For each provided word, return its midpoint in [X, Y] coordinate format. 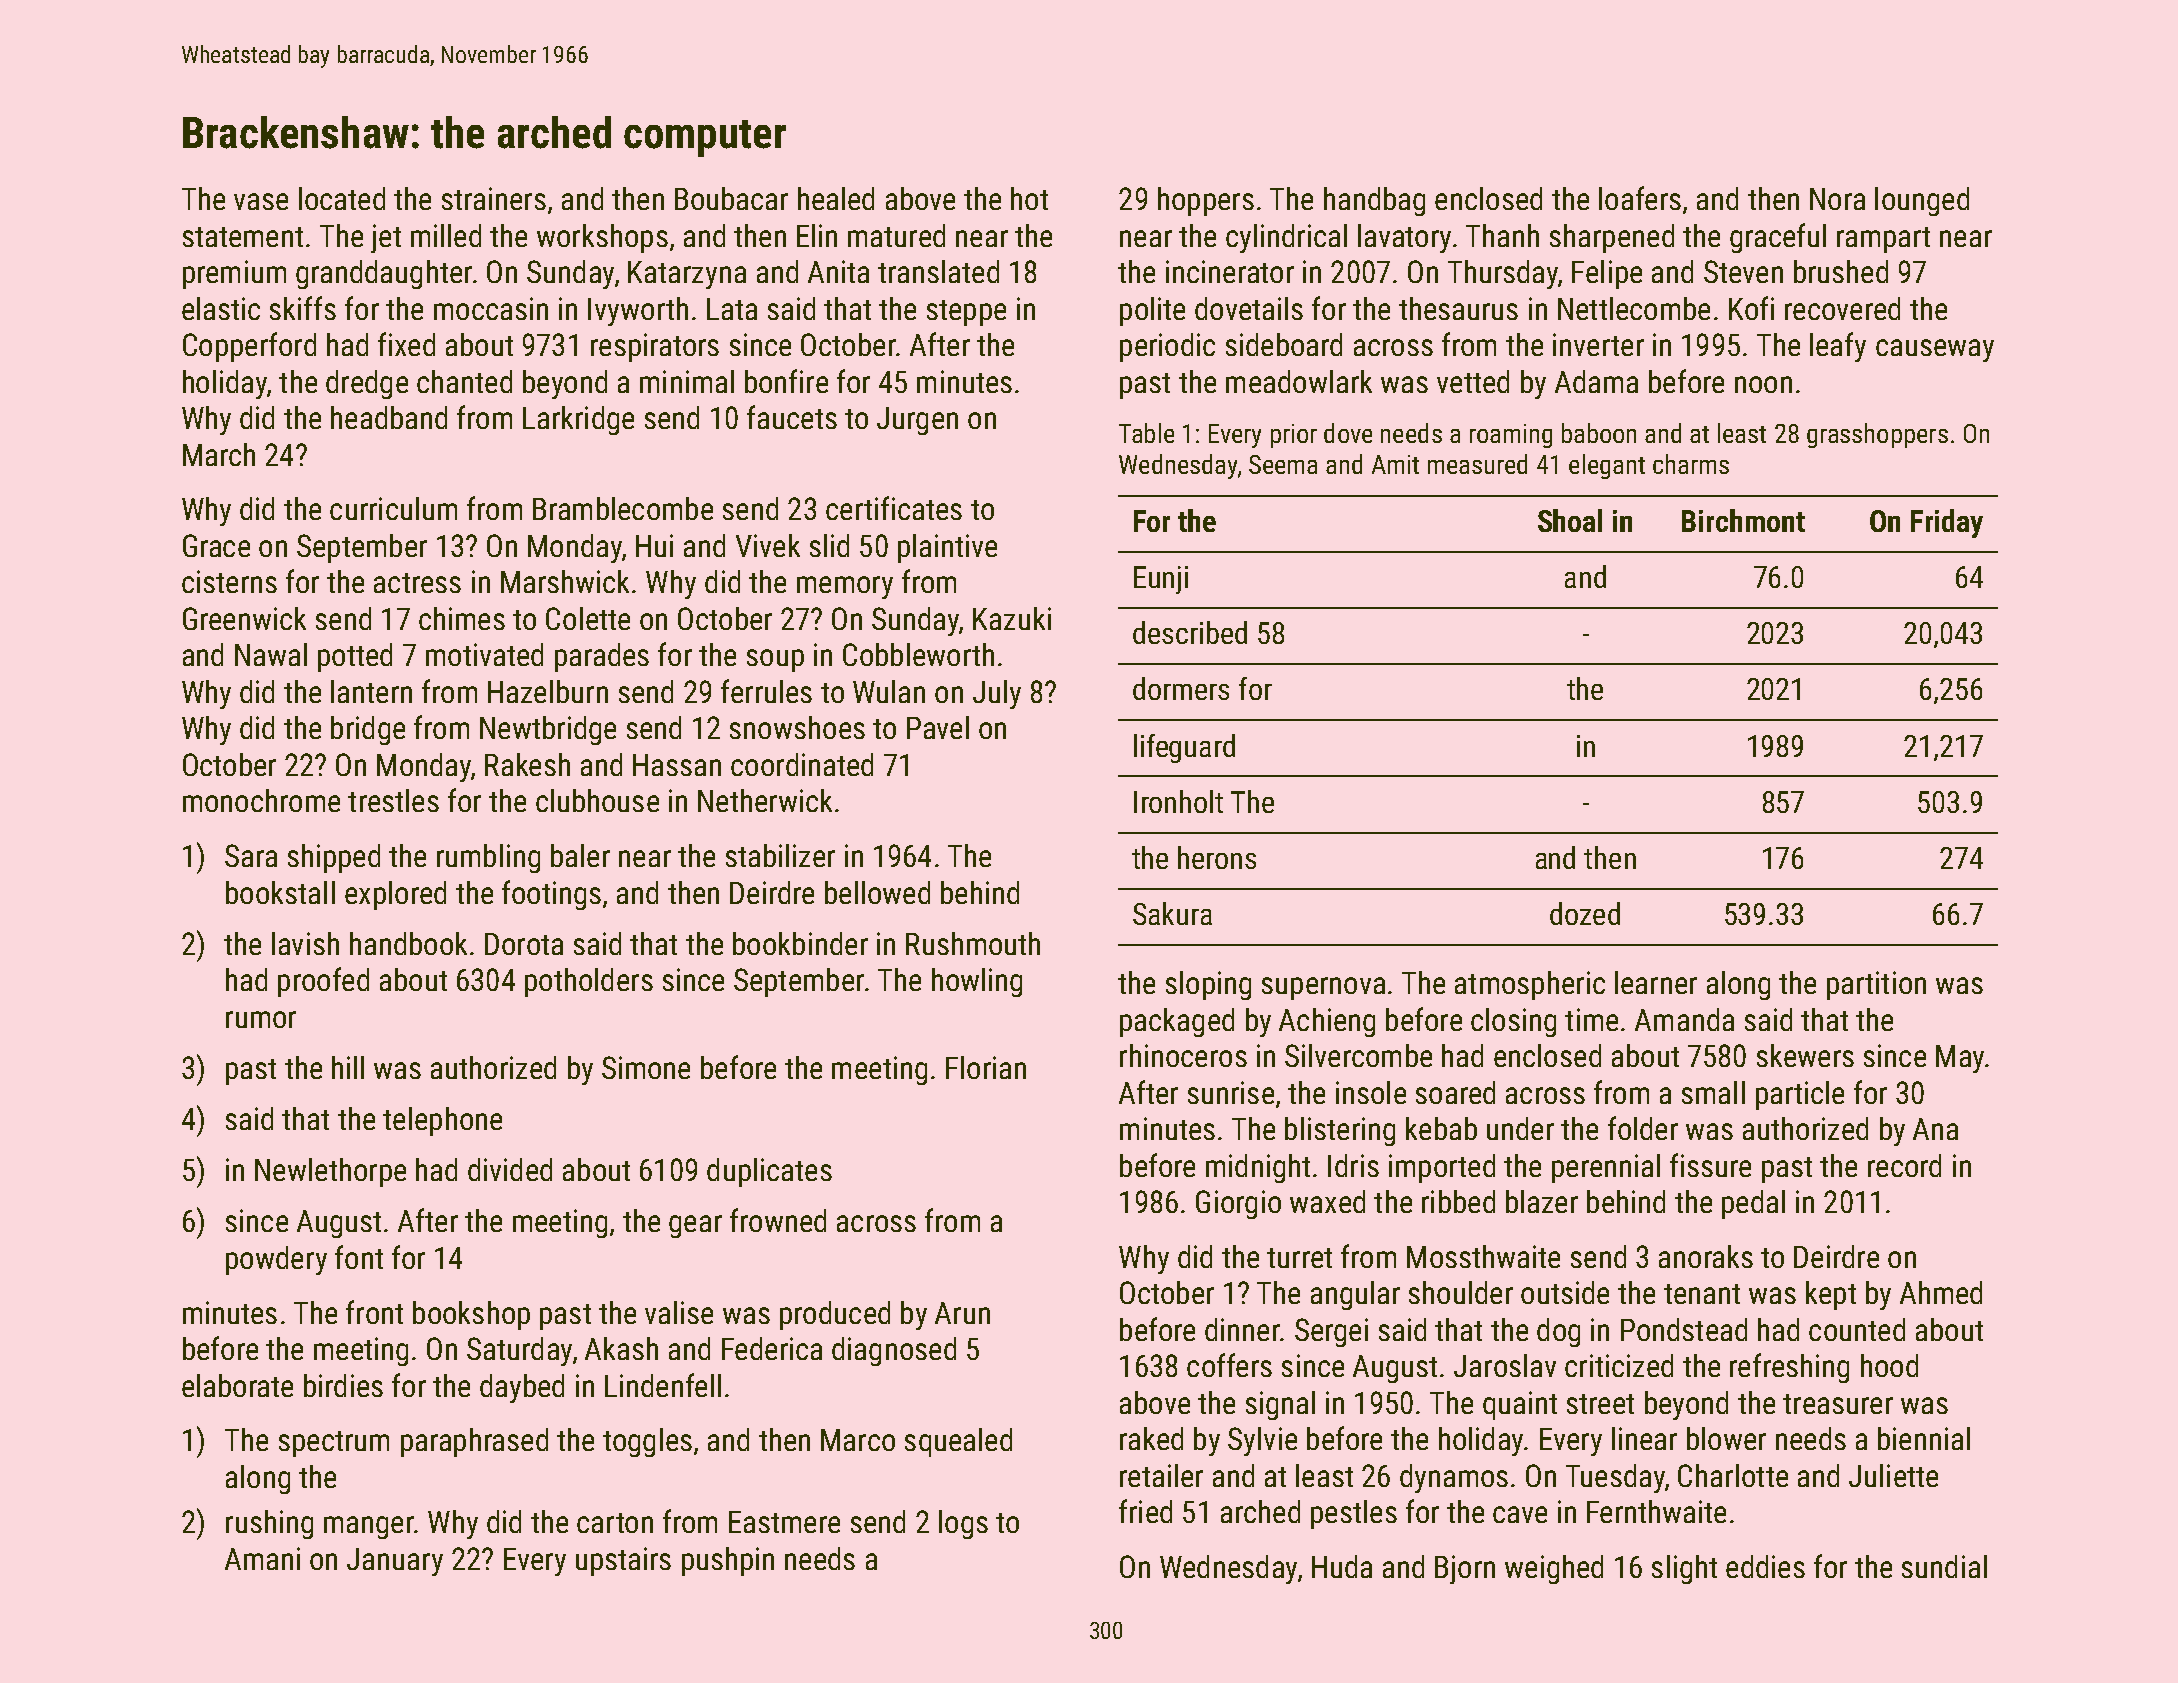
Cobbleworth [918, 654]
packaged [1177, 1022]
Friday [1947, 523]
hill [348, 1067]
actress [417, 583]
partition [1876, 985]
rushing [269, 1524]
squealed [958, 1442]
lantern [371, 691]
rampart [1883, 240]
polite [1152, 311]
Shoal [1570, 520]
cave [1520, 1514]
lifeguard [1184, 748]
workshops [602, 238]
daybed [522, 1388]
